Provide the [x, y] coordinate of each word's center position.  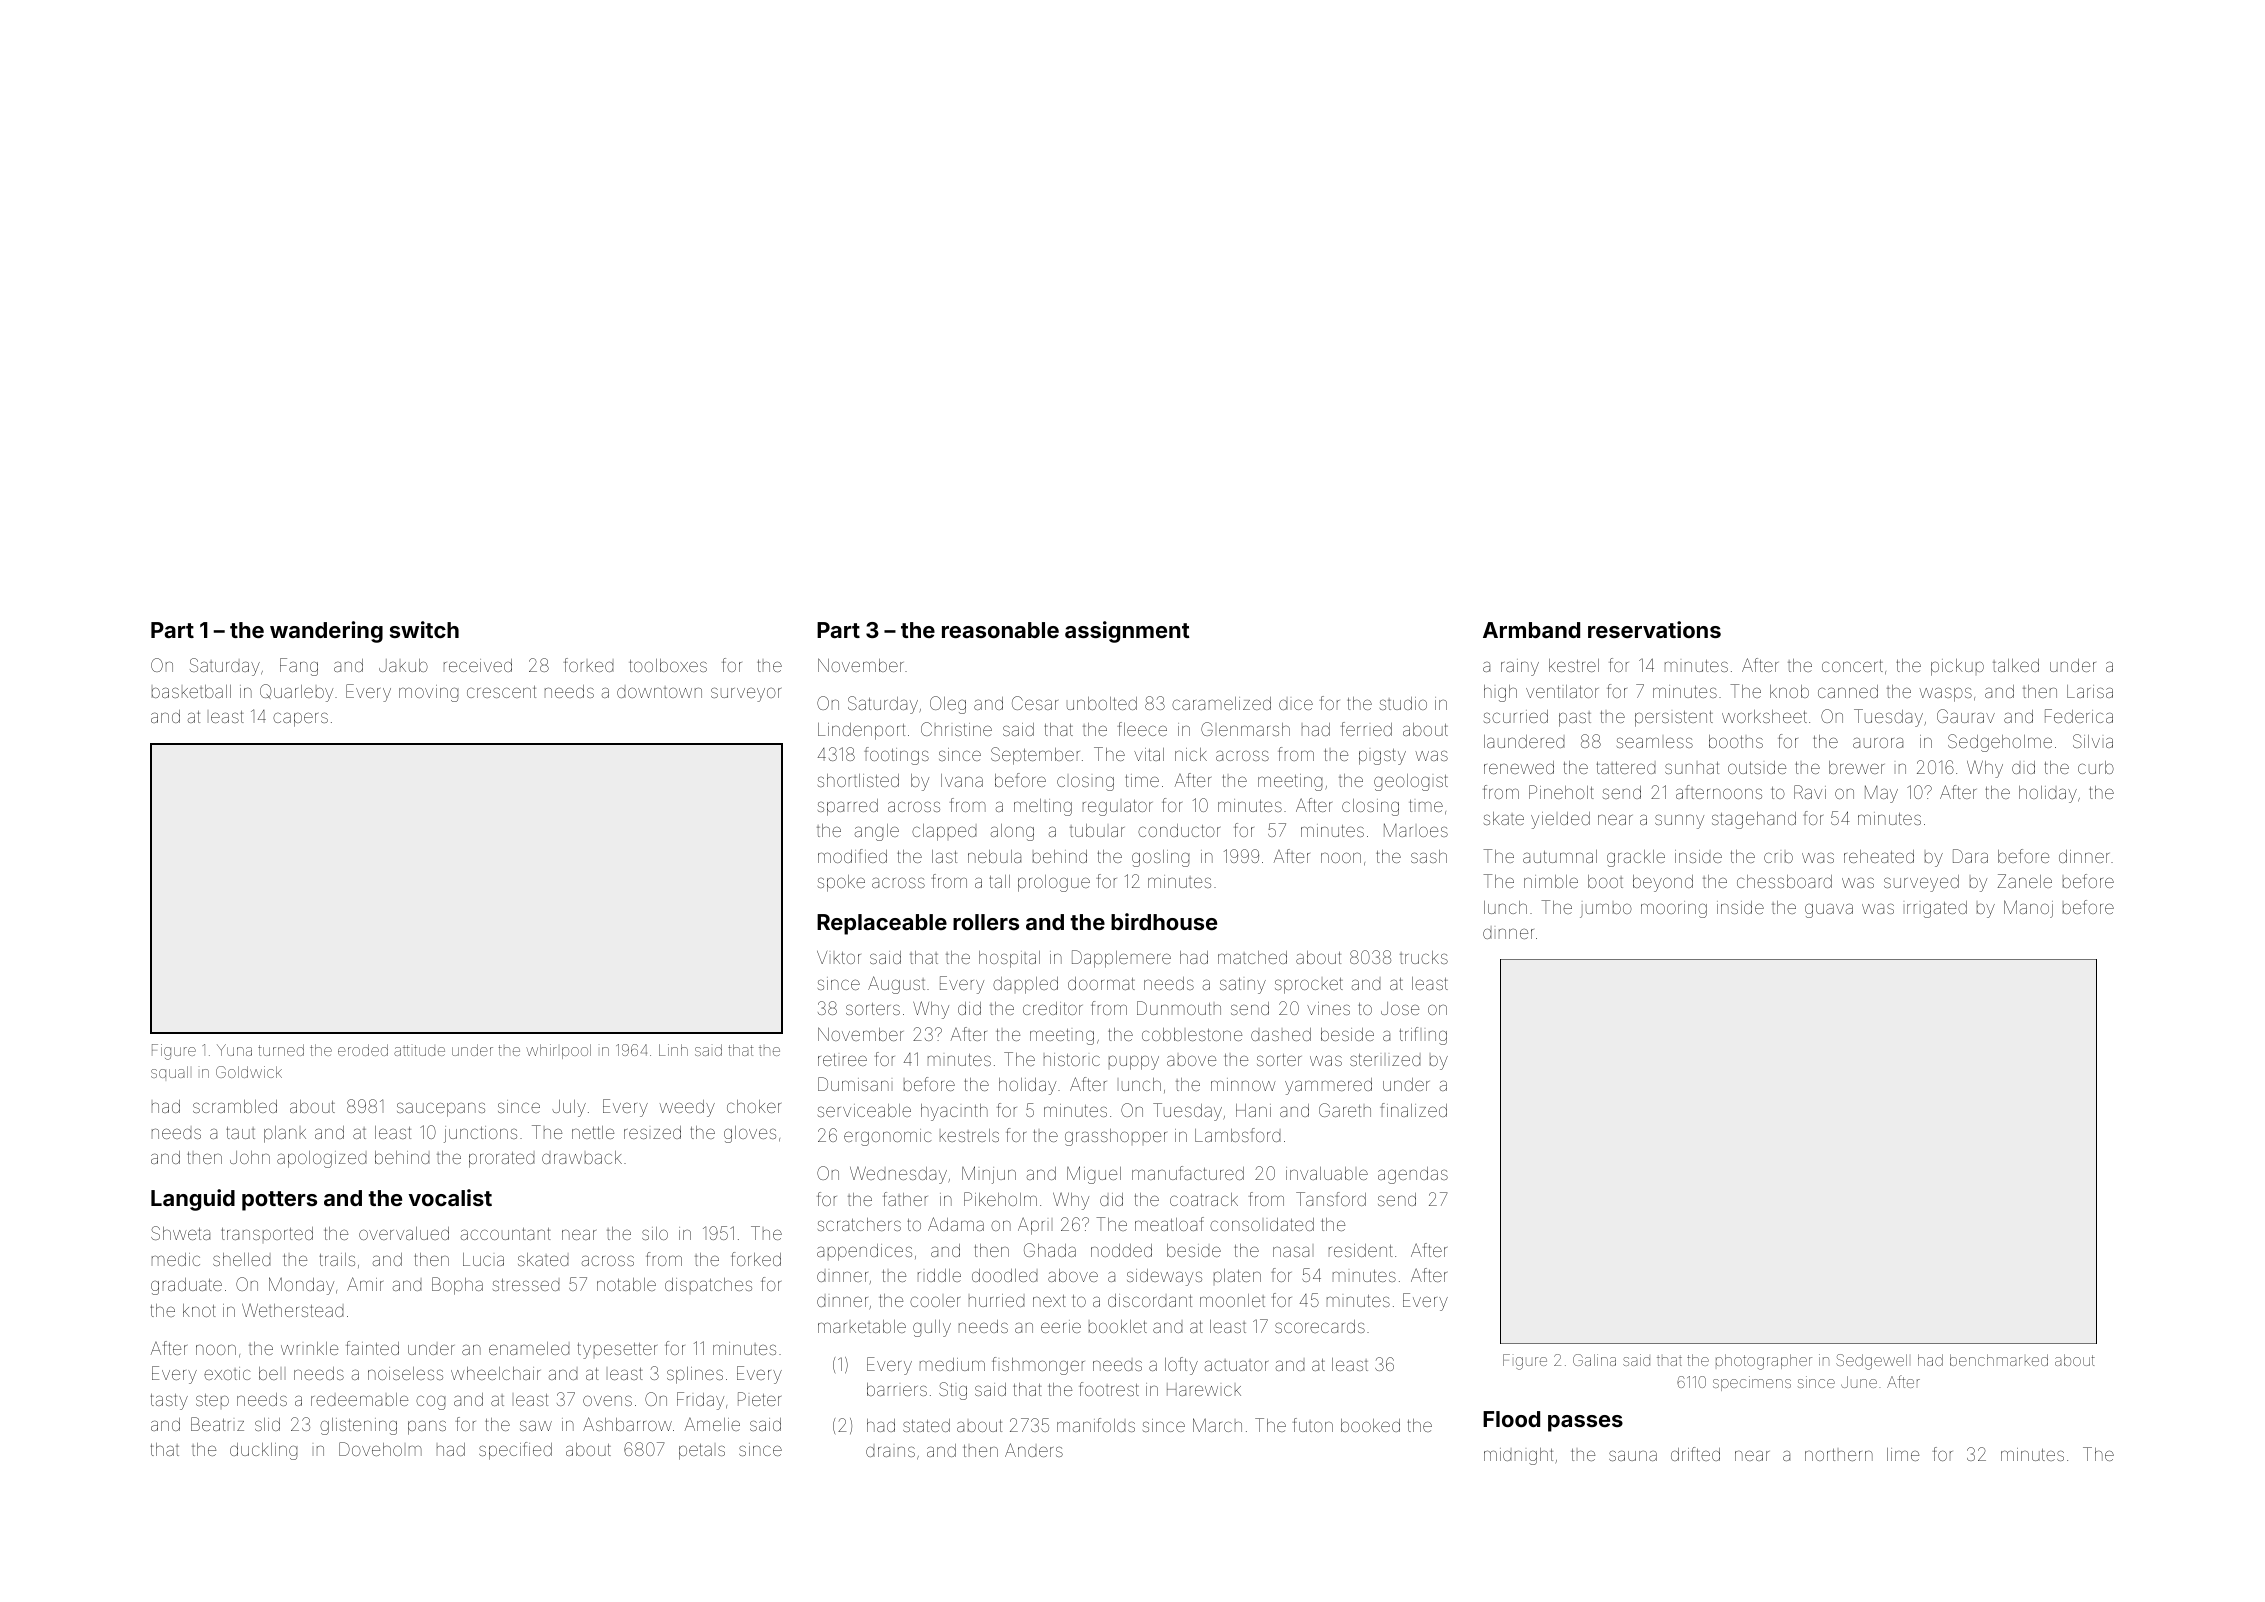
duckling [263, 1451]
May [1881, 794]
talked [2016, 665]
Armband [1531, 630]
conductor [1179, 830]
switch [424, 629]
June [1859, 1382]
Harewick [1204, 1389]
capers [300, 719]
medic [176, 1259]
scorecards [1320, 1326]
